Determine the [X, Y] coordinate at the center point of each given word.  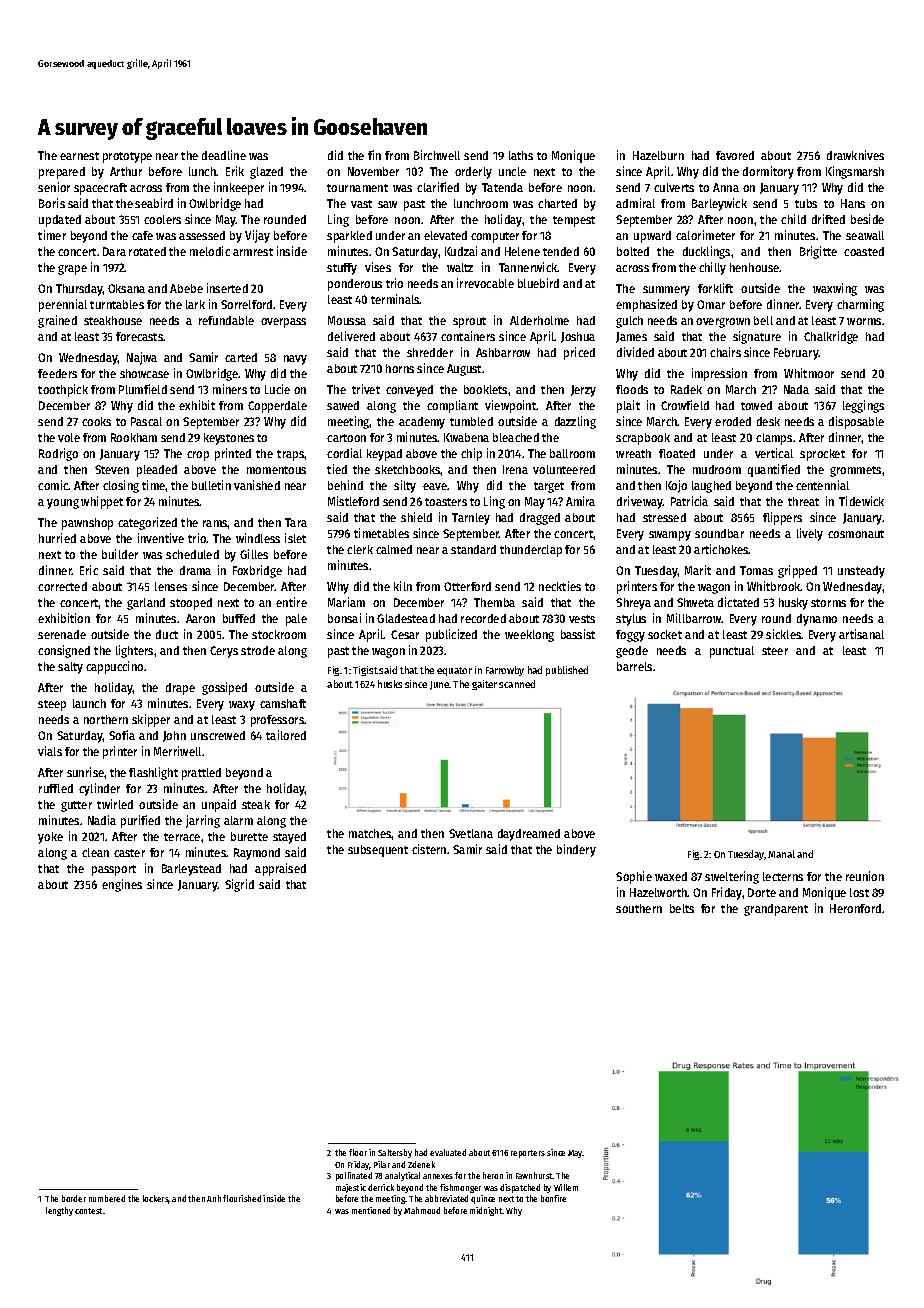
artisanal [861, 634]
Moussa [347, 320]
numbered [107, 1198]
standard [473, 549]
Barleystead [191, 870]
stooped [191, 604]
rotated [147, 251]
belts [682, 908]
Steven [112, 469]
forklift [715, 288]
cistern [429, 849]
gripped [797, 571]
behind [345, 485]
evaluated [448, 1152]
